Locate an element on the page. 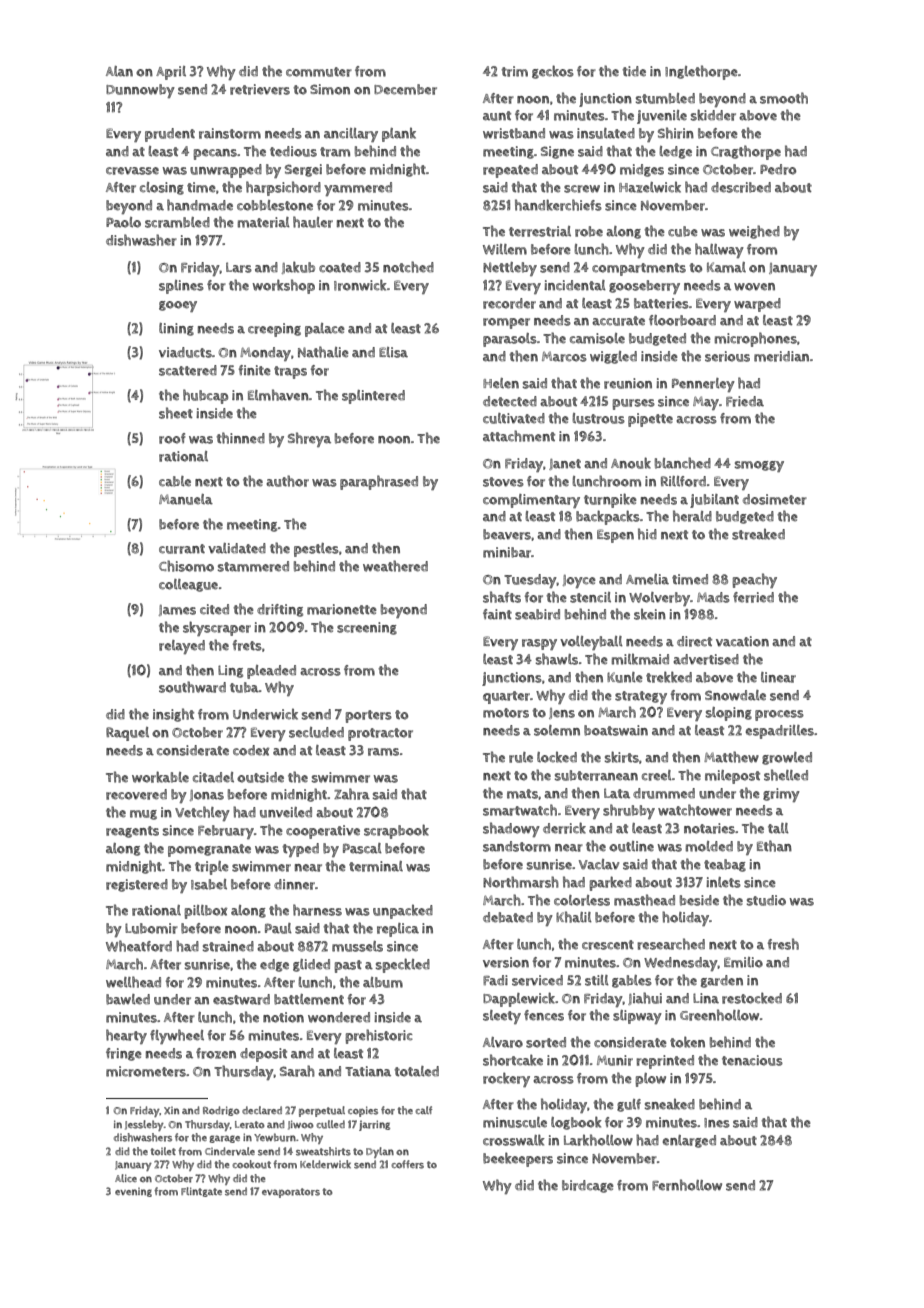  declared is located at coordinates (262, 1110).
